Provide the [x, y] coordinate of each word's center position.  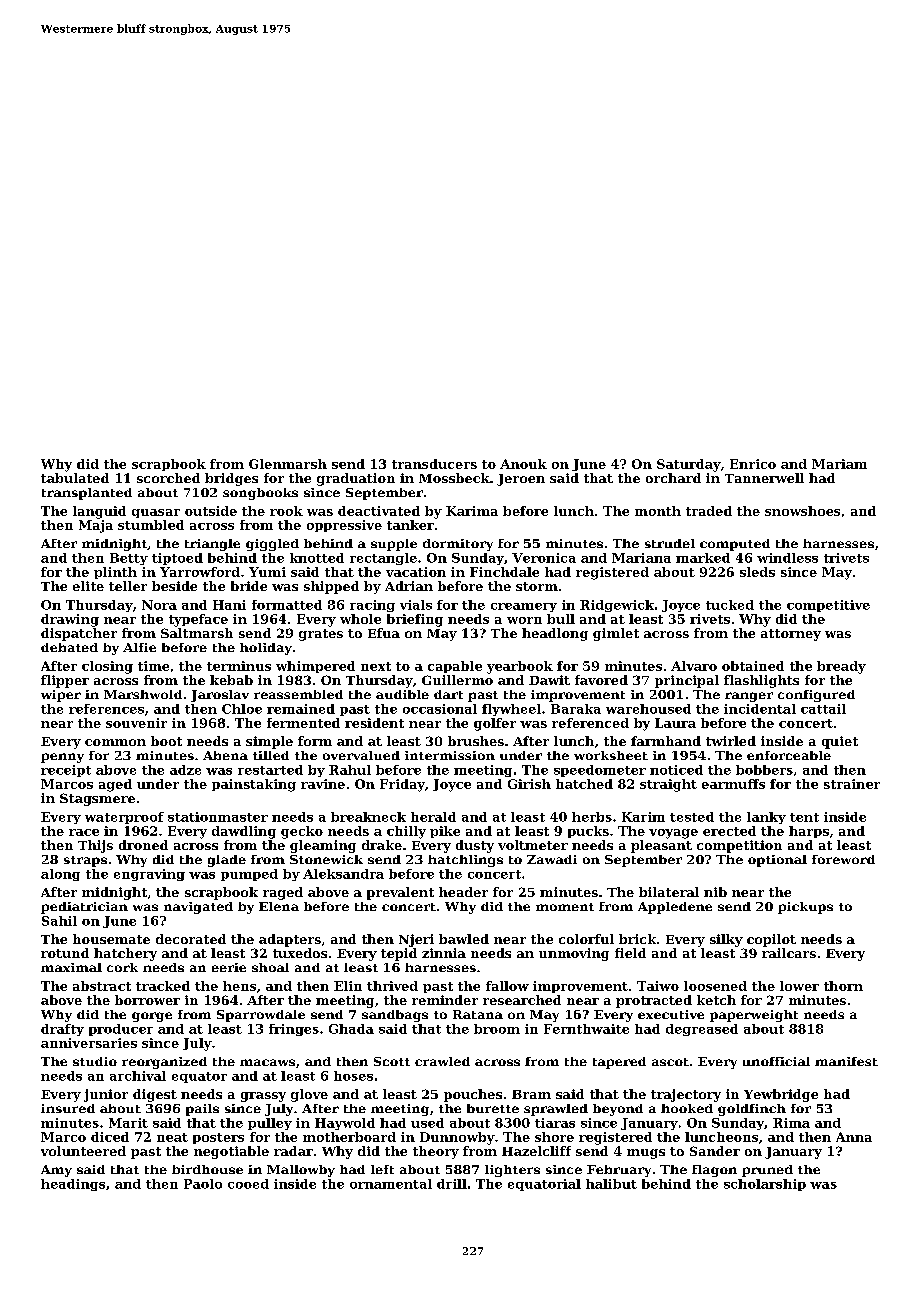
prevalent [400, 893]
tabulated [75, 478]
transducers [434, 464]
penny [62, 758]
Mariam [839, 464]
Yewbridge [781, 1095]
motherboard [349, 1137]
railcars [789, 953]
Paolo [203, 1184]
